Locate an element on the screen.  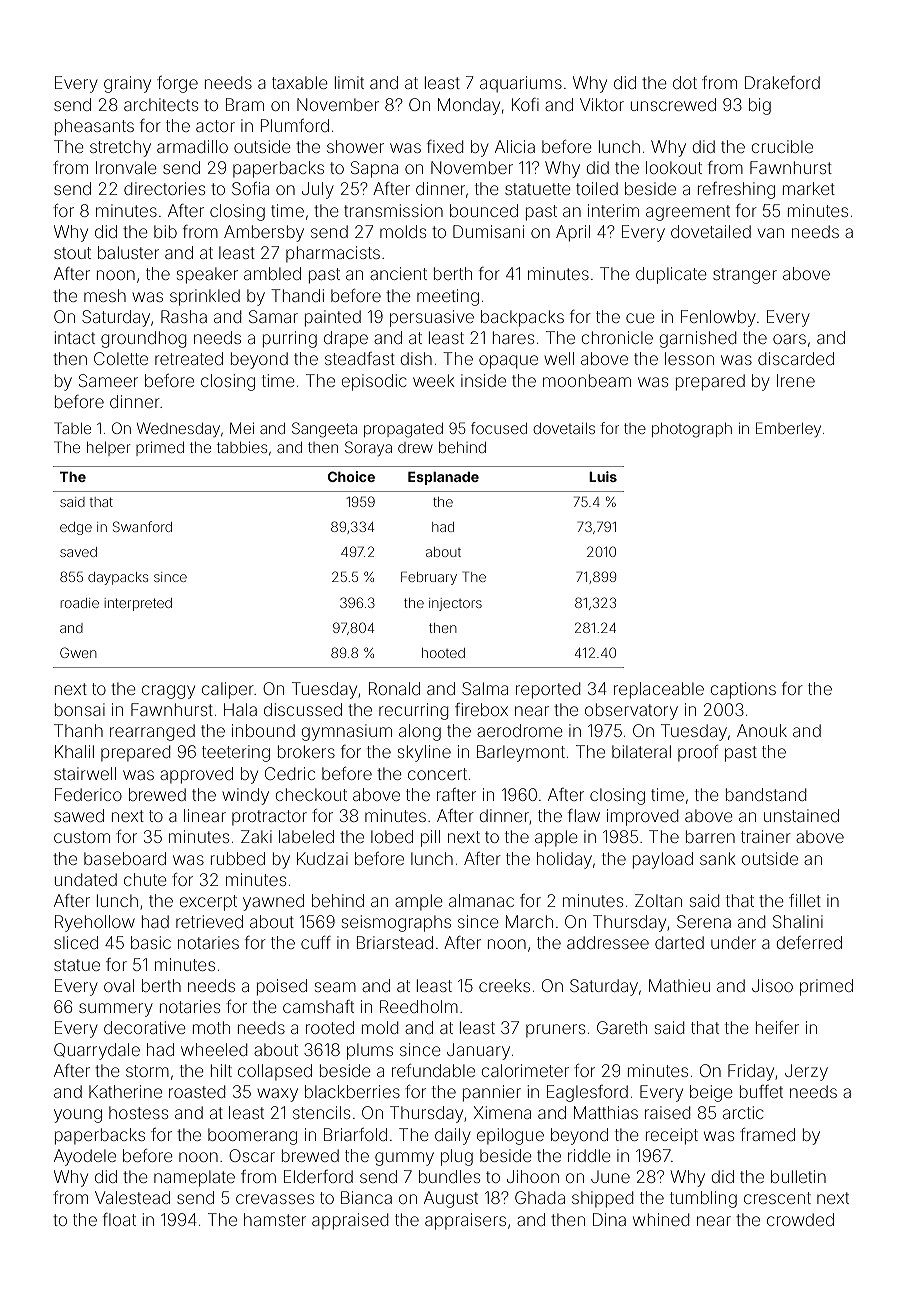
chronicle is located at coordinates (617, 337).
